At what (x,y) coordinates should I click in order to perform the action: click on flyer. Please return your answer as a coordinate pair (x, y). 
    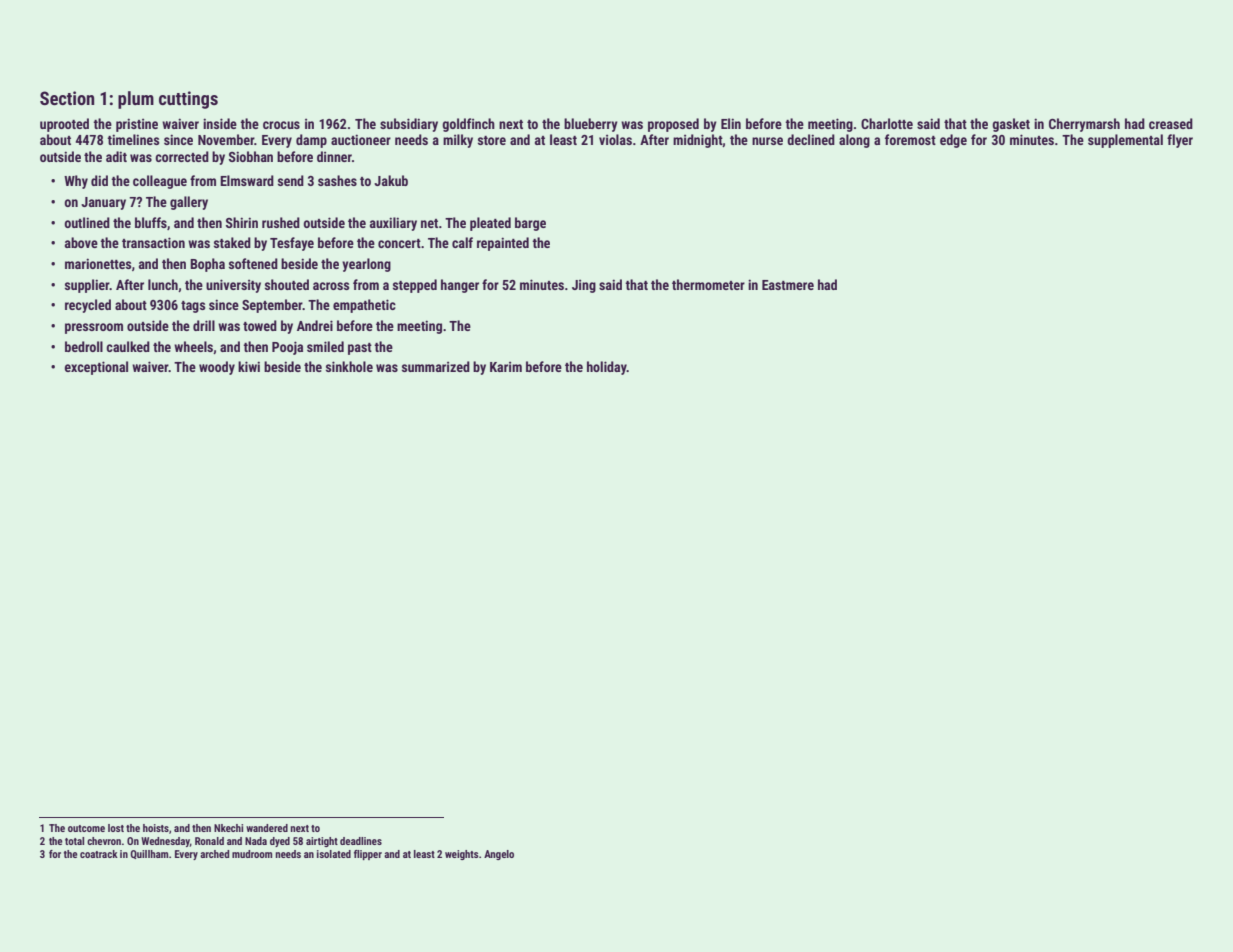
    Looking at the image, I should click on (1180, 141).
